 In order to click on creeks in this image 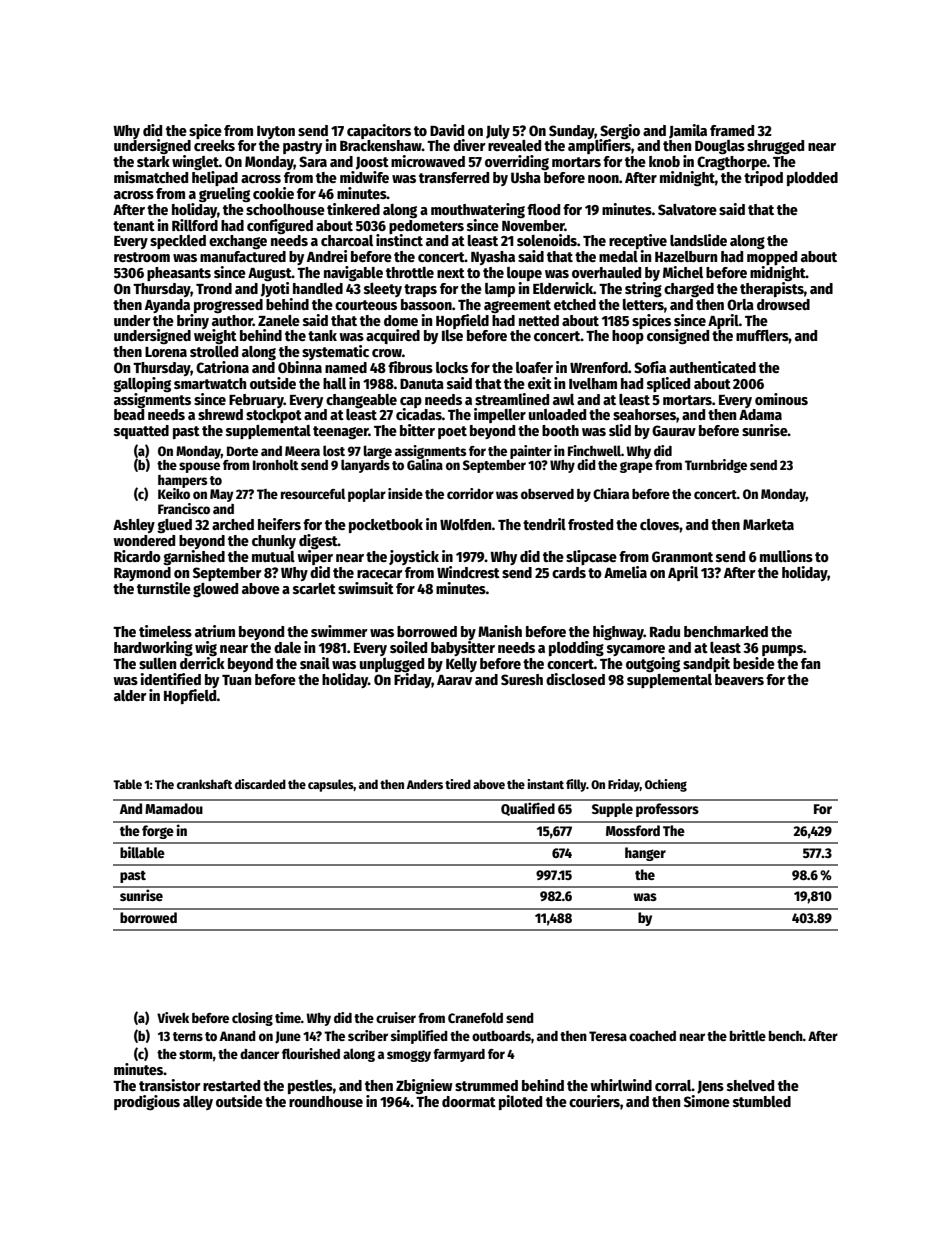, I will do `click(214, 145)`.
